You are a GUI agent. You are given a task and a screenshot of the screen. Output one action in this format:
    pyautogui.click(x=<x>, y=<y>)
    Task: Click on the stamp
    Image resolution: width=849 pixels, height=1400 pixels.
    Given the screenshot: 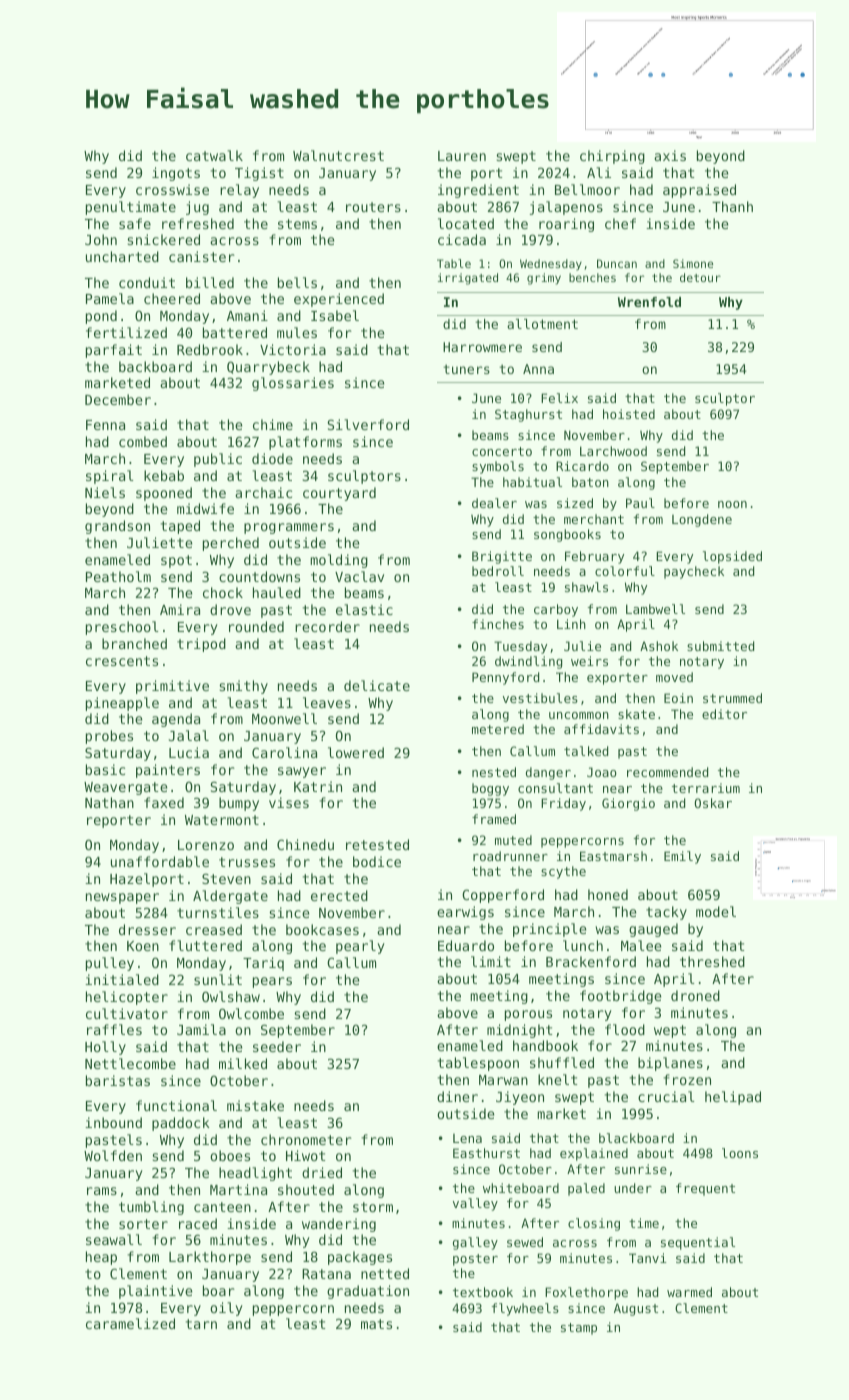 What is the action you would take?
    pyautogui.click(x=579, y=1329)
